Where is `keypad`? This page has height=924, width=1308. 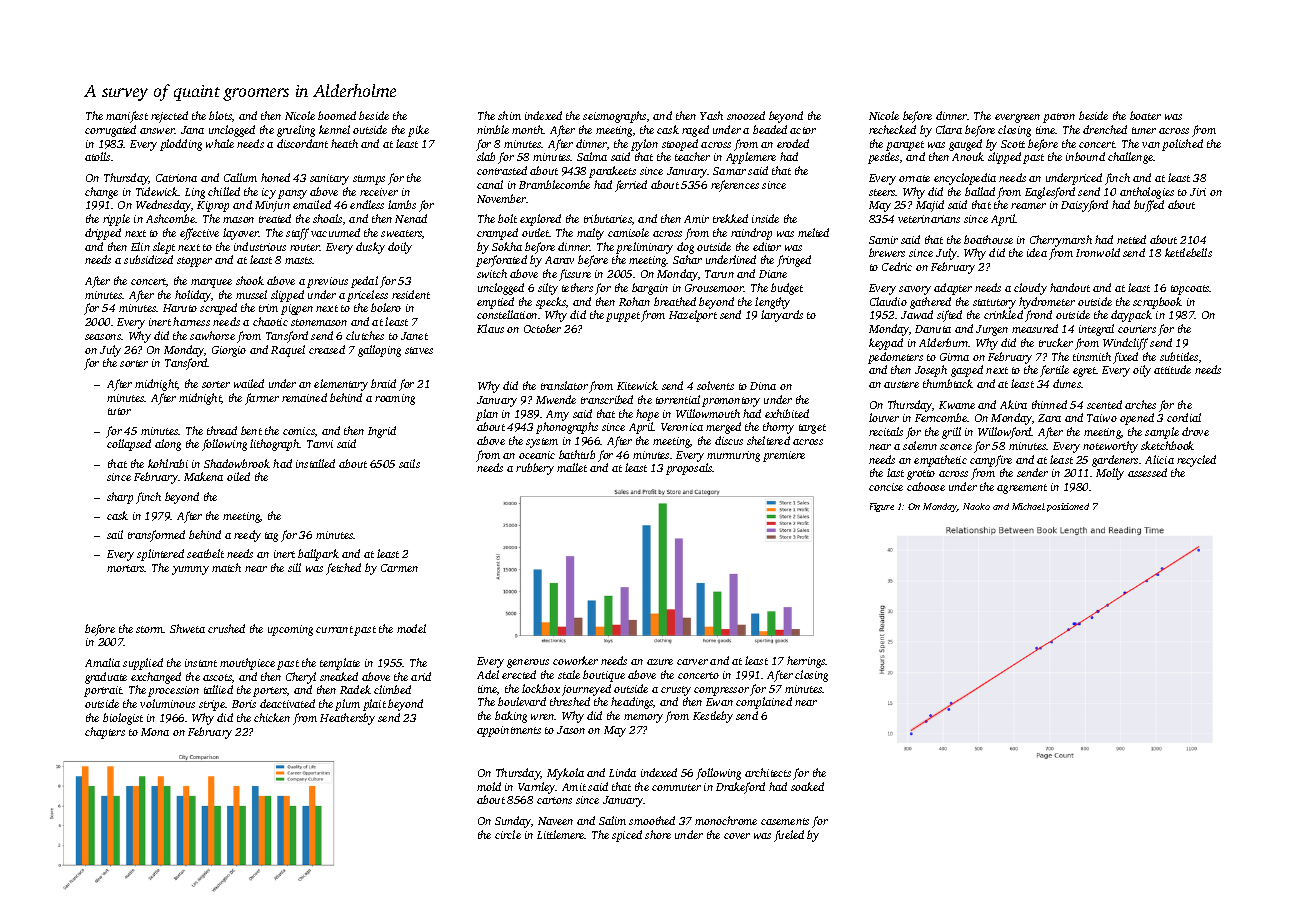 keypad is located at coordinates (886, 344).
